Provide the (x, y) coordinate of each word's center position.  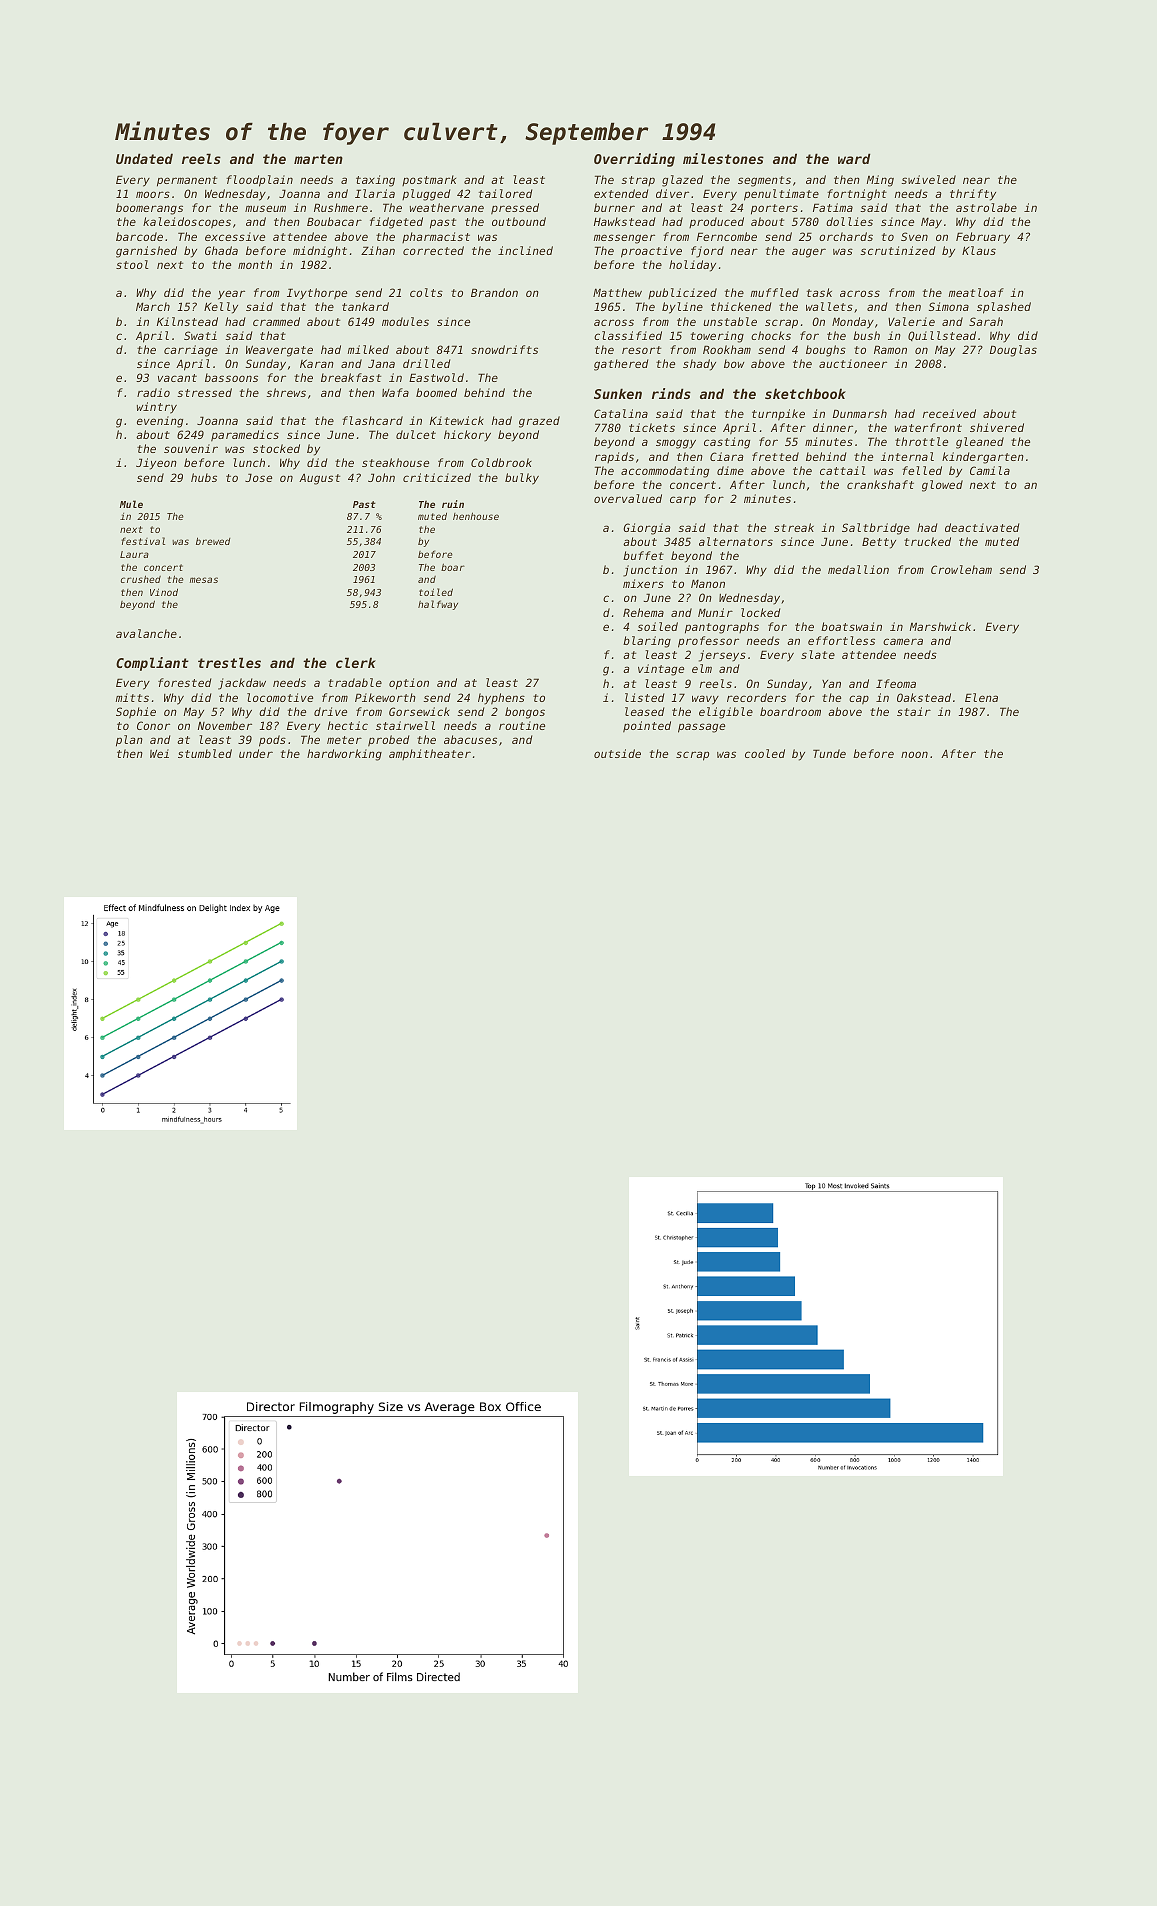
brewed (213, 541)
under (256, 753)
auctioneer (853, 363)
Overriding (634, 160)
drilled (426, 363)
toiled (436, 592)
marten (318, 159)
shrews (286, 392)
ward (854, 158)
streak (794, 527)
